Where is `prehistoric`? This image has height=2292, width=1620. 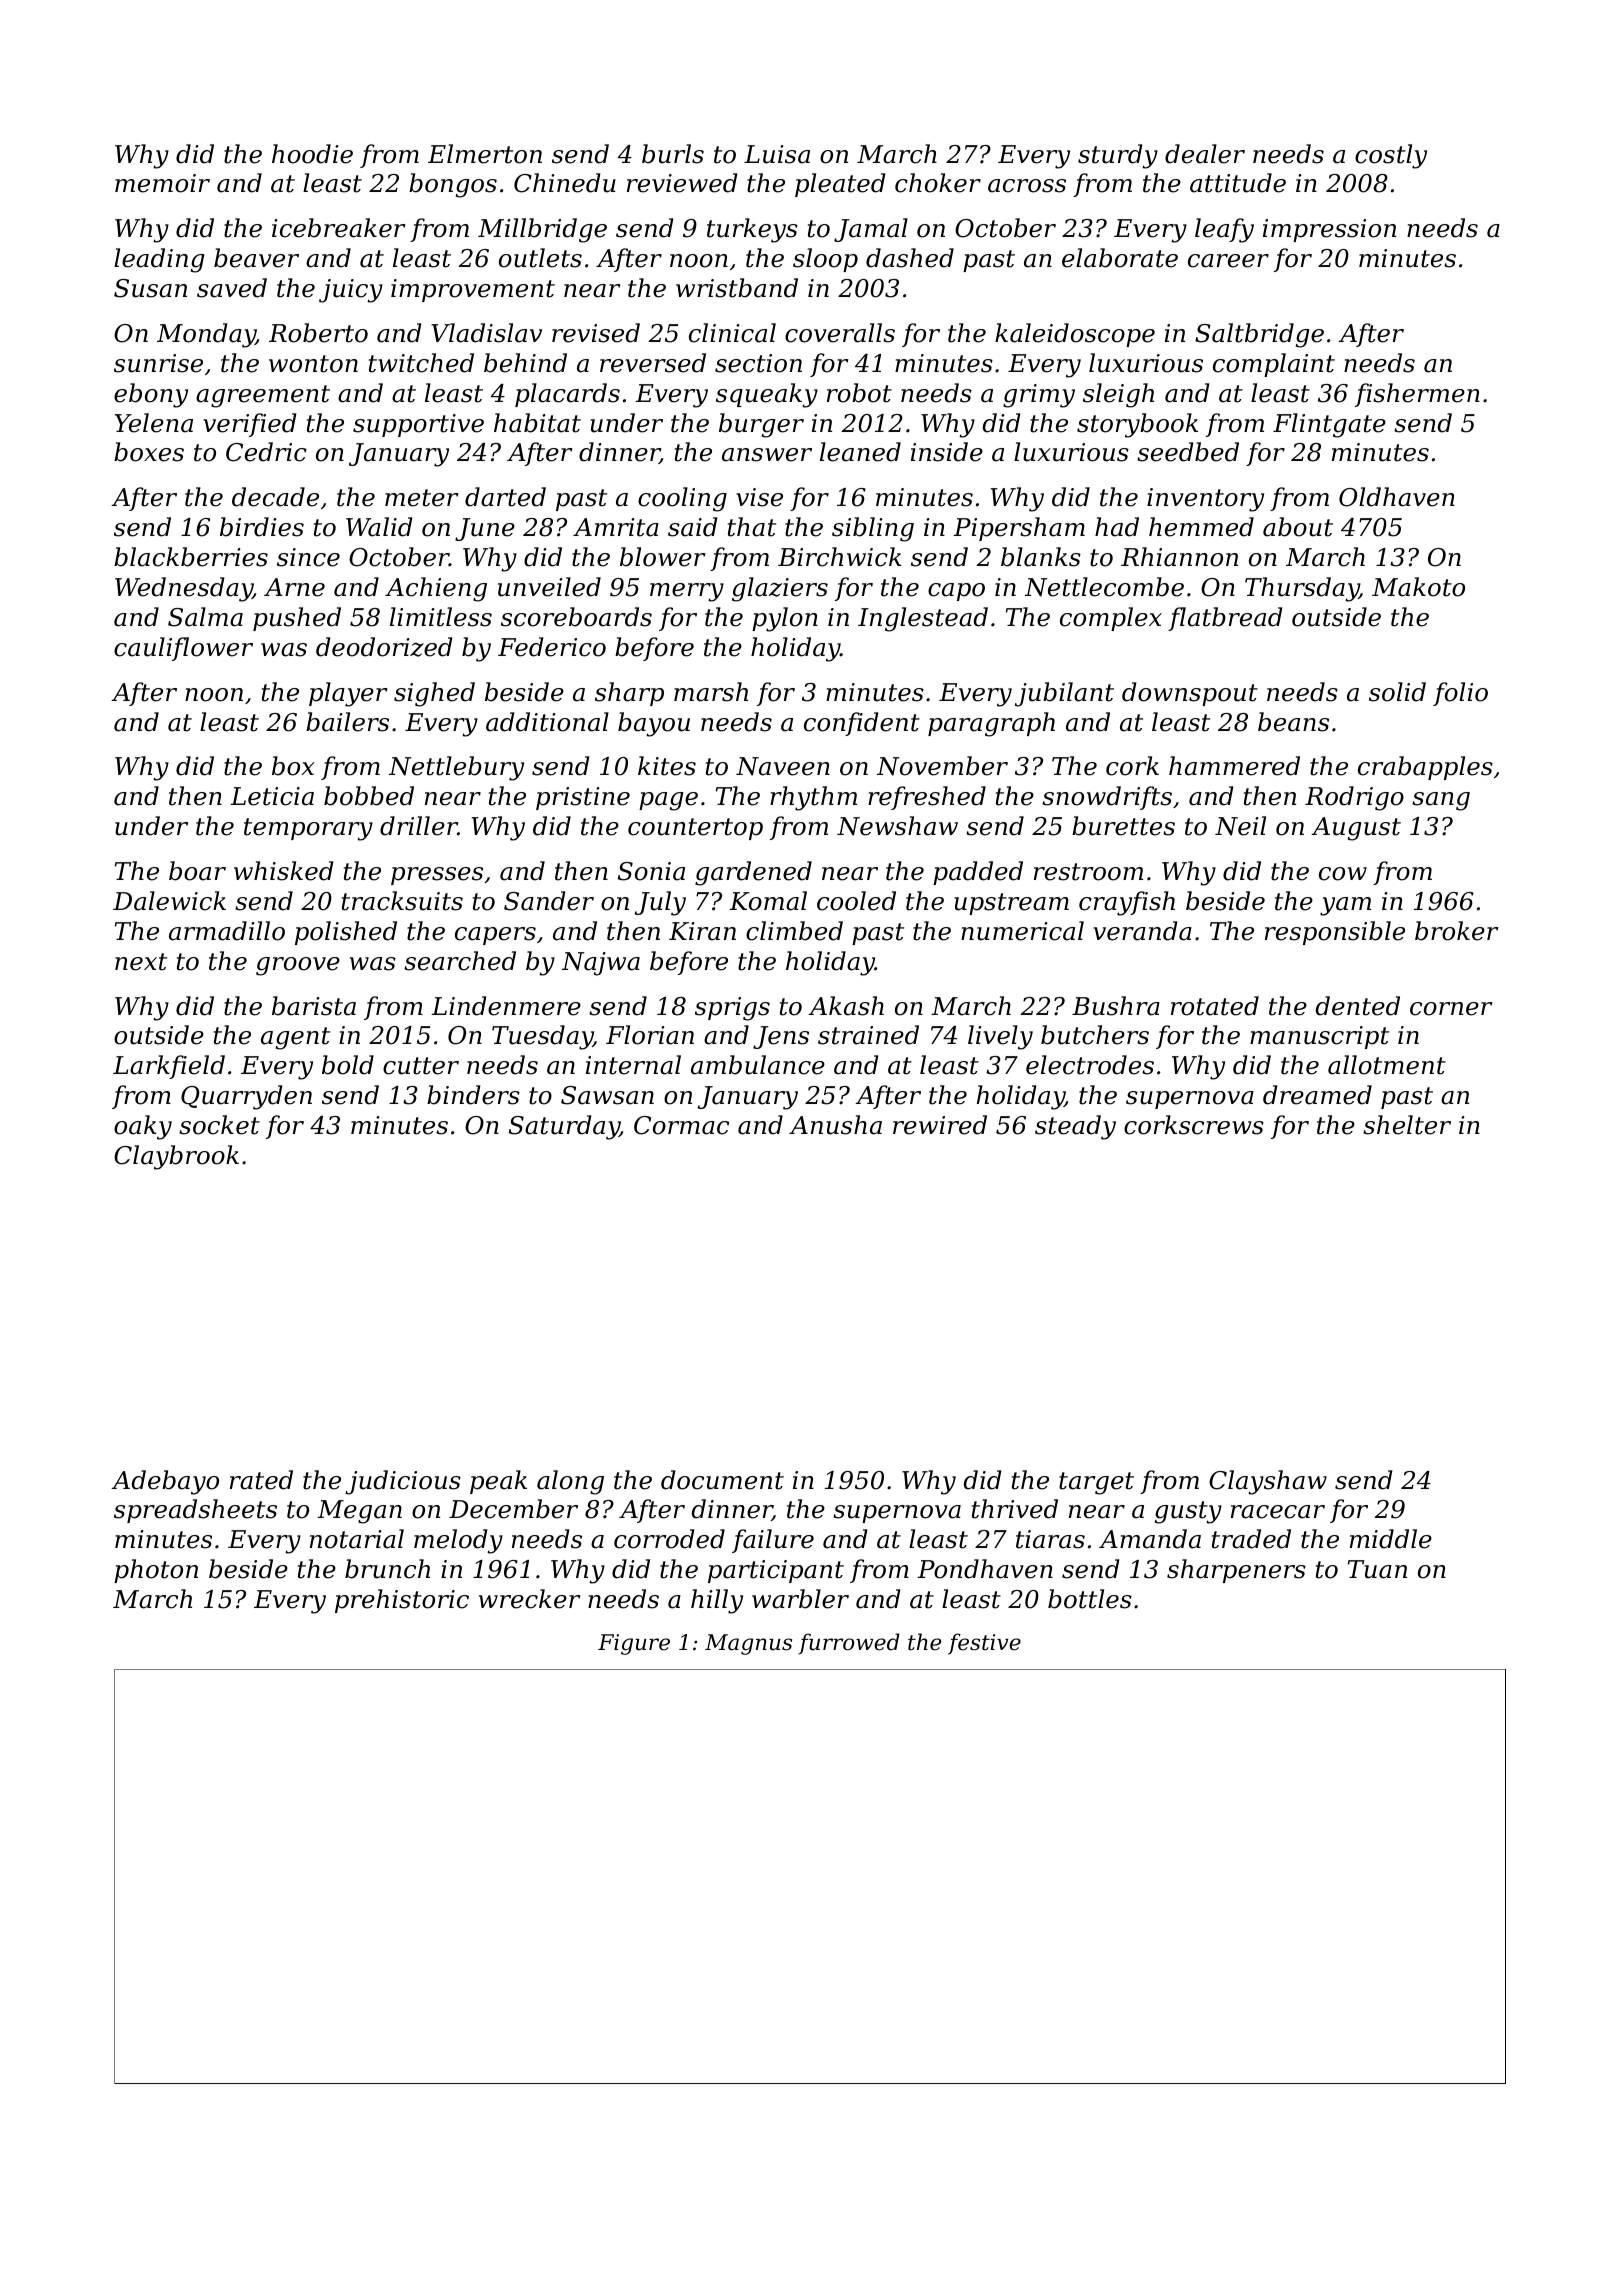
prehistoric is located at coordinates (402, 1601).
